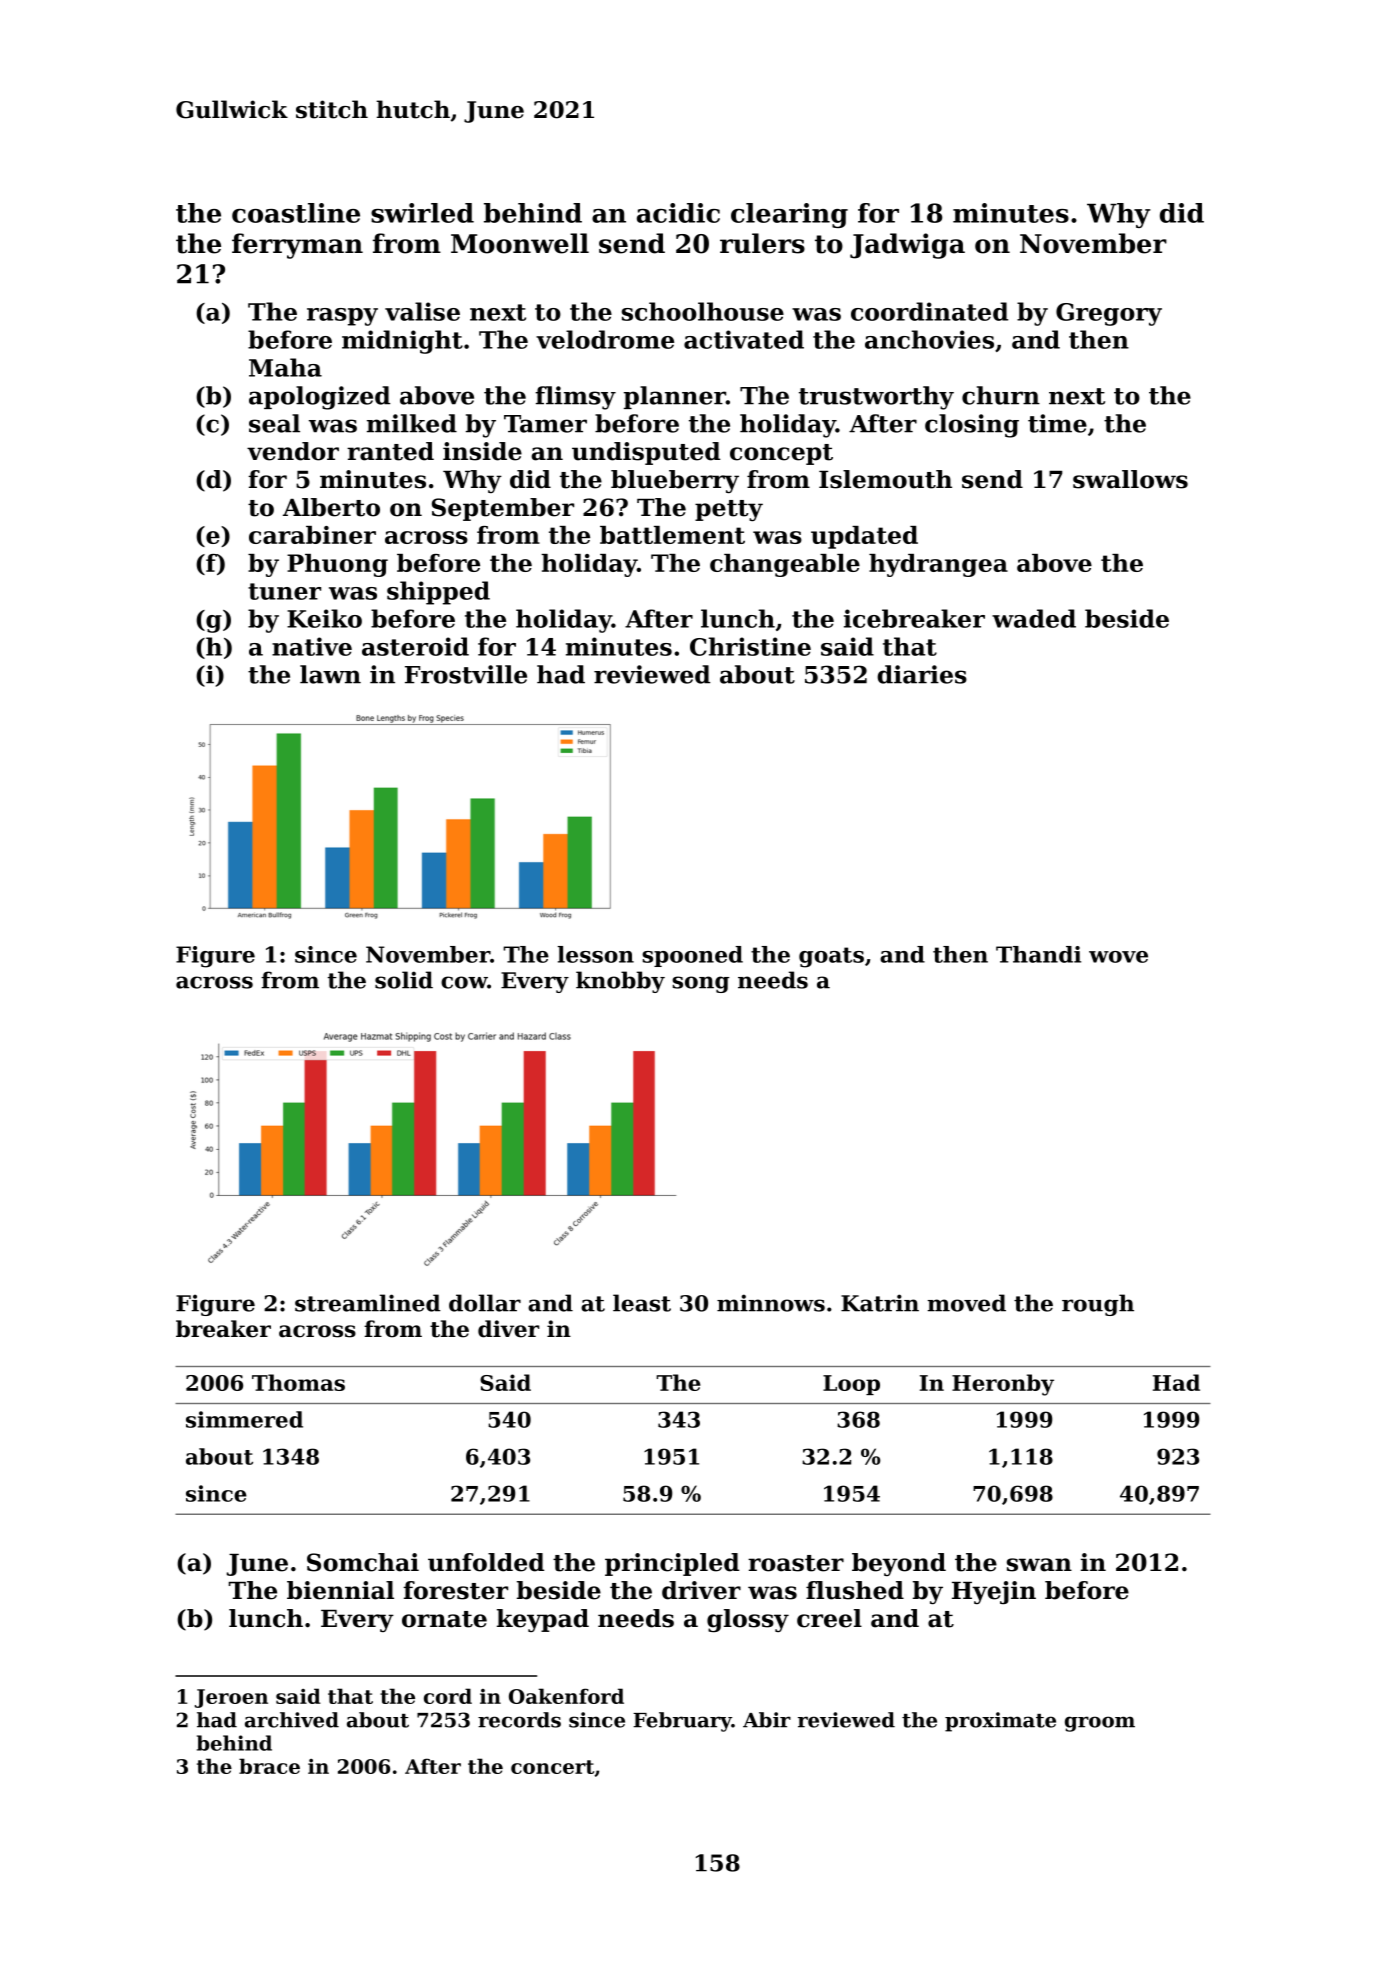  Describe the element at coordinates (620, 982) in the image. I see `knobby` at that location.
